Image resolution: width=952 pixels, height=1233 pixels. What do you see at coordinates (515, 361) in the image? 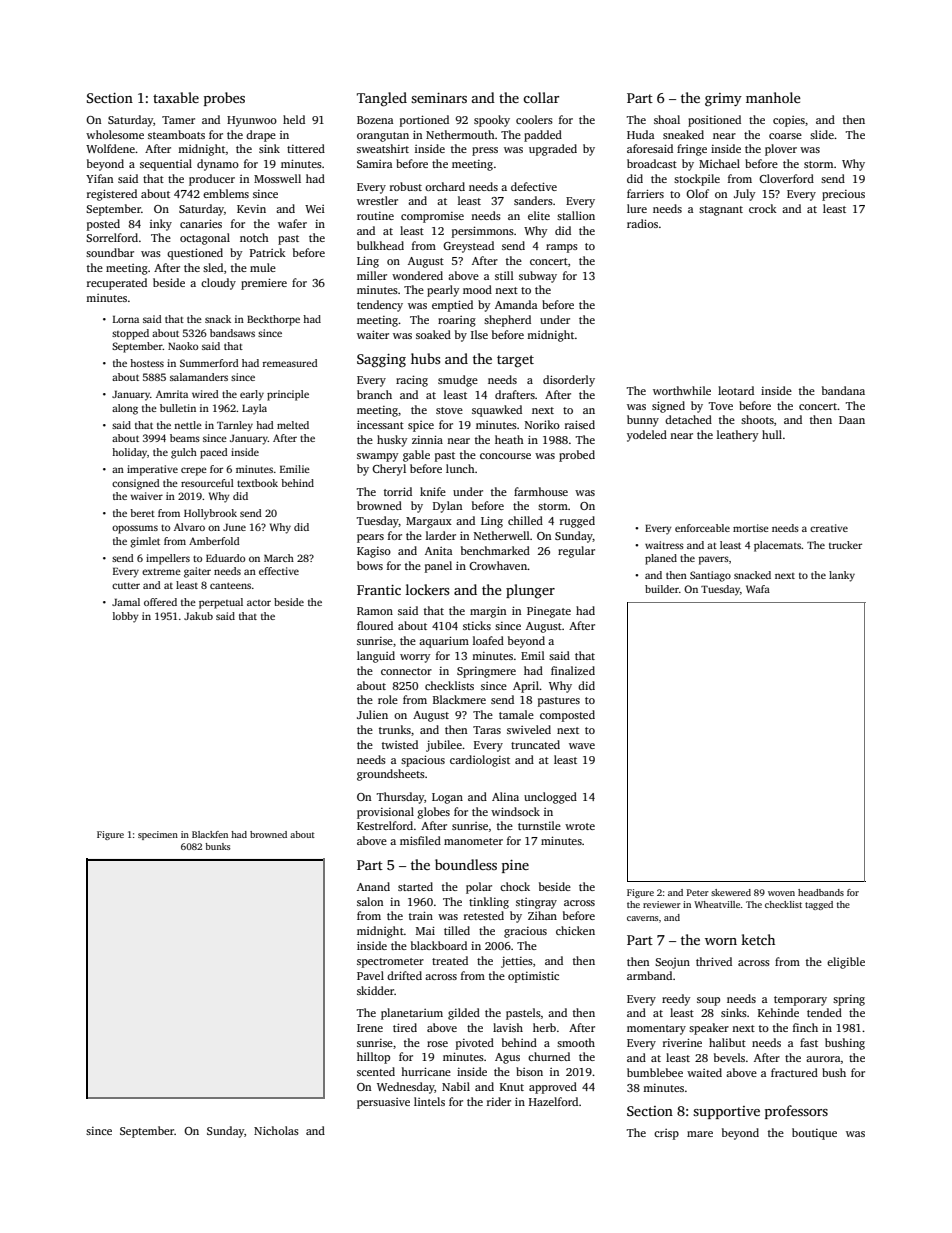
I see `target` at bounding box center [515, 361].
